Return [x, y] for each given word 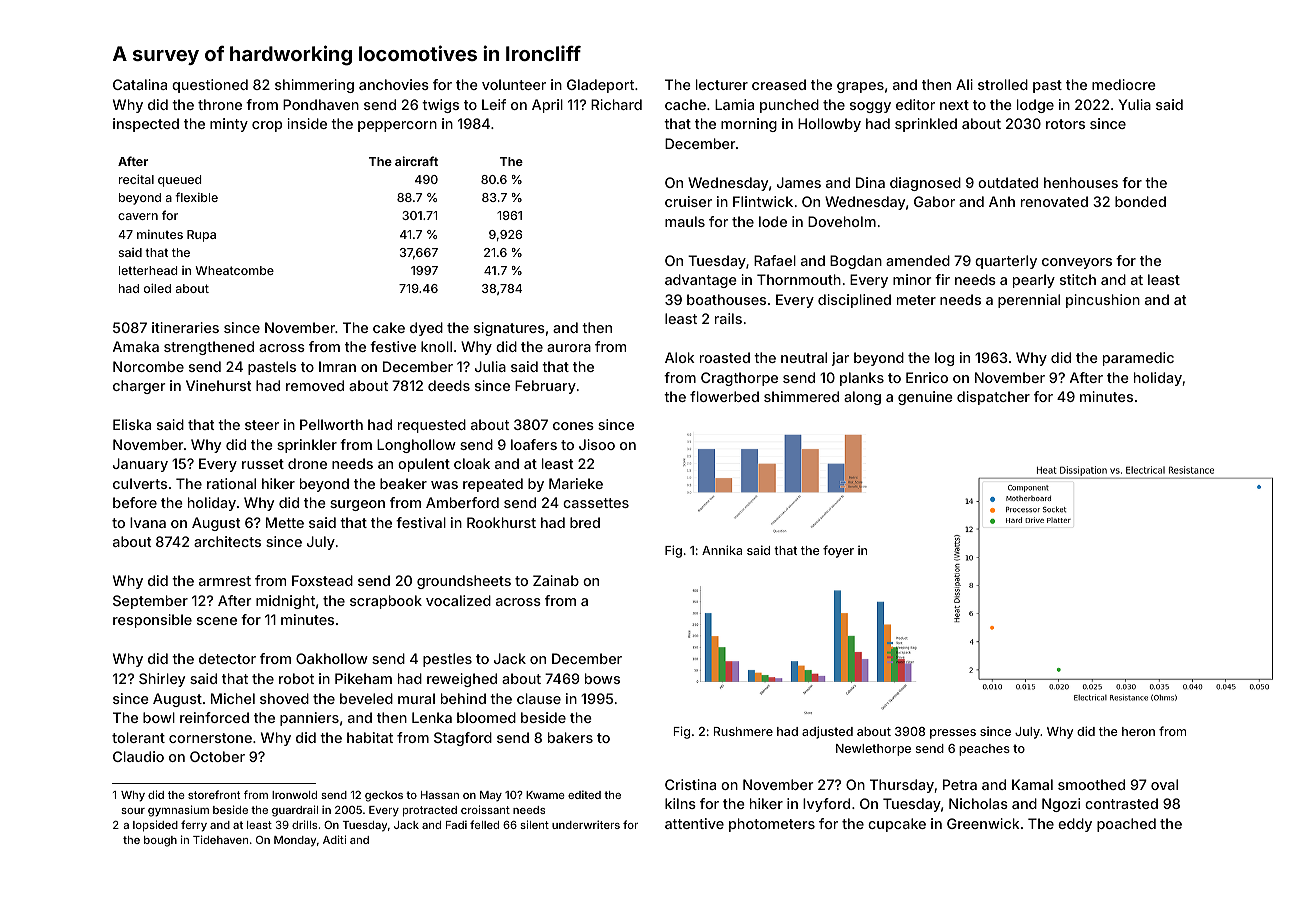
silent [534, 824]
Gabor [934, 201]
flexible [196, 197]
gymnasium [178, 811]
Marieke [576, 483]
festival [421, 522]
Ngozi [1061, 805]
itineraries [185, 327]
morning [749, 125]
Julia [490, 366]
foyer [838, 551]
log [944, 359]
